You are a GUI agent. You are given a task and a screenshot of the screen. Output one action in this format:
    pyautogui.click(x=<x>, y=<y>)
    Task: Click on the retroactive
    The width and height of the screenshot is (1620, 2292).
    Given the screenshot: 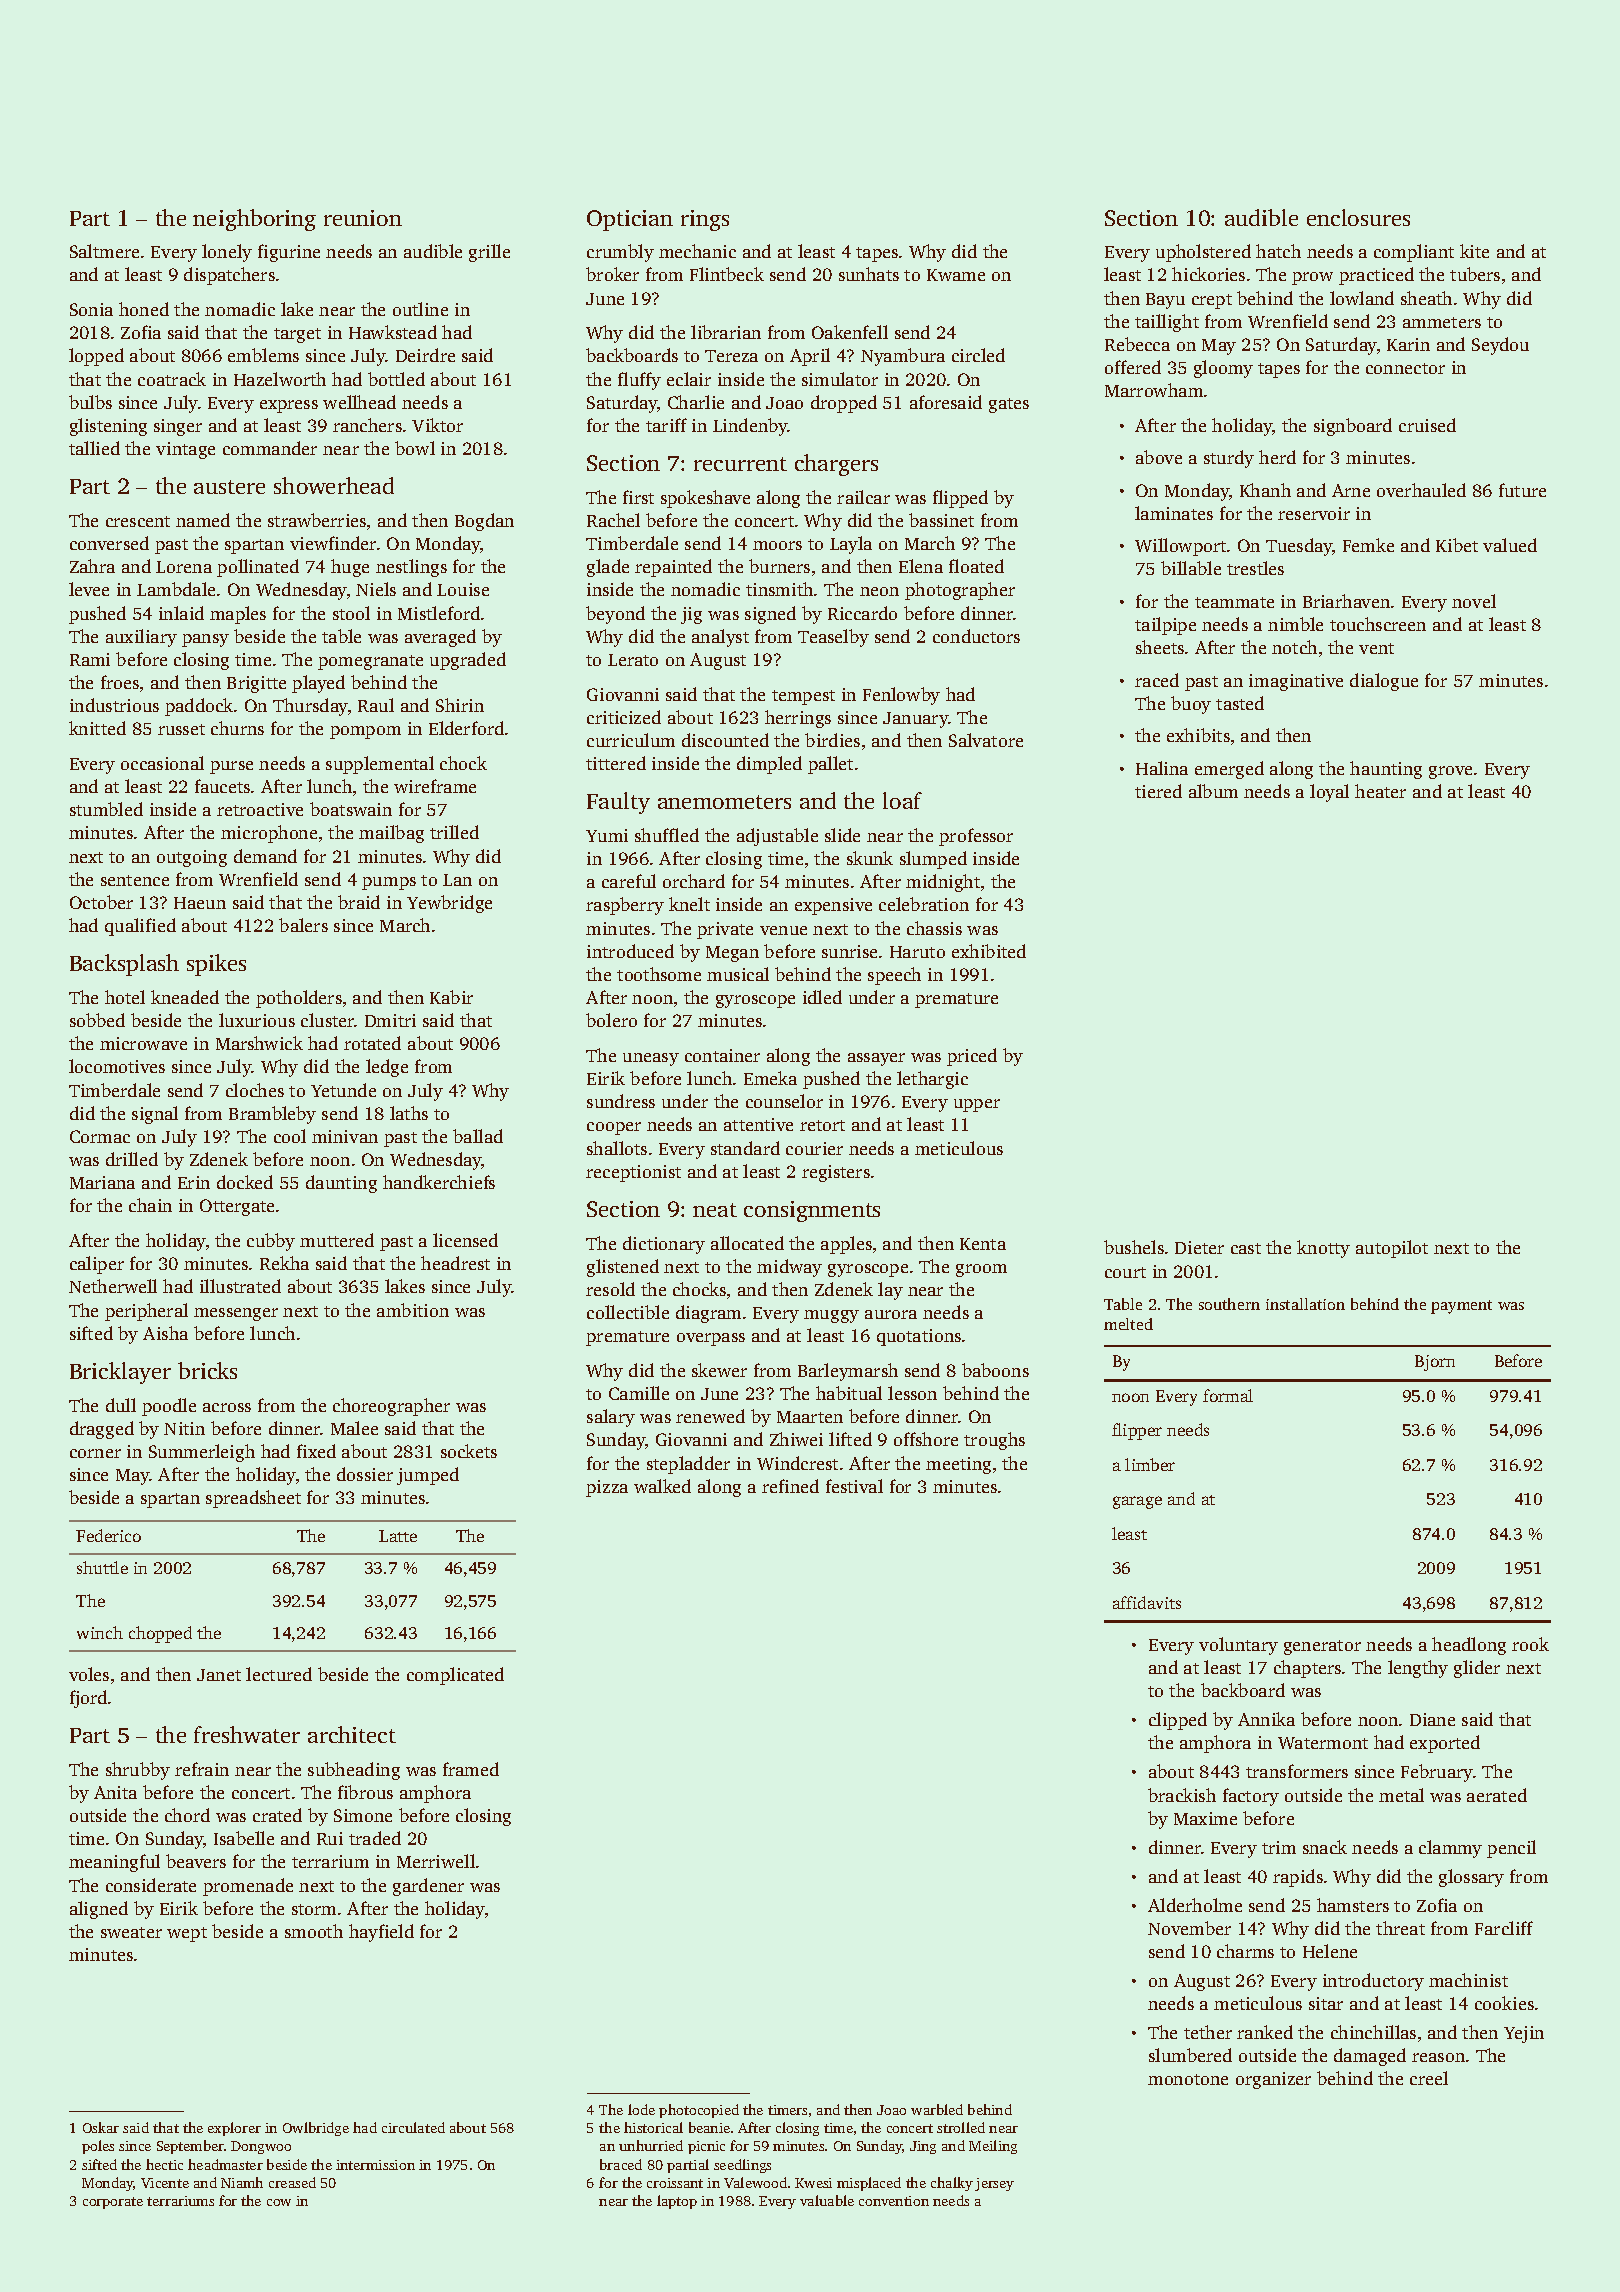 What is the action you would take?
    pyautogui.click(x=260, y=809)
